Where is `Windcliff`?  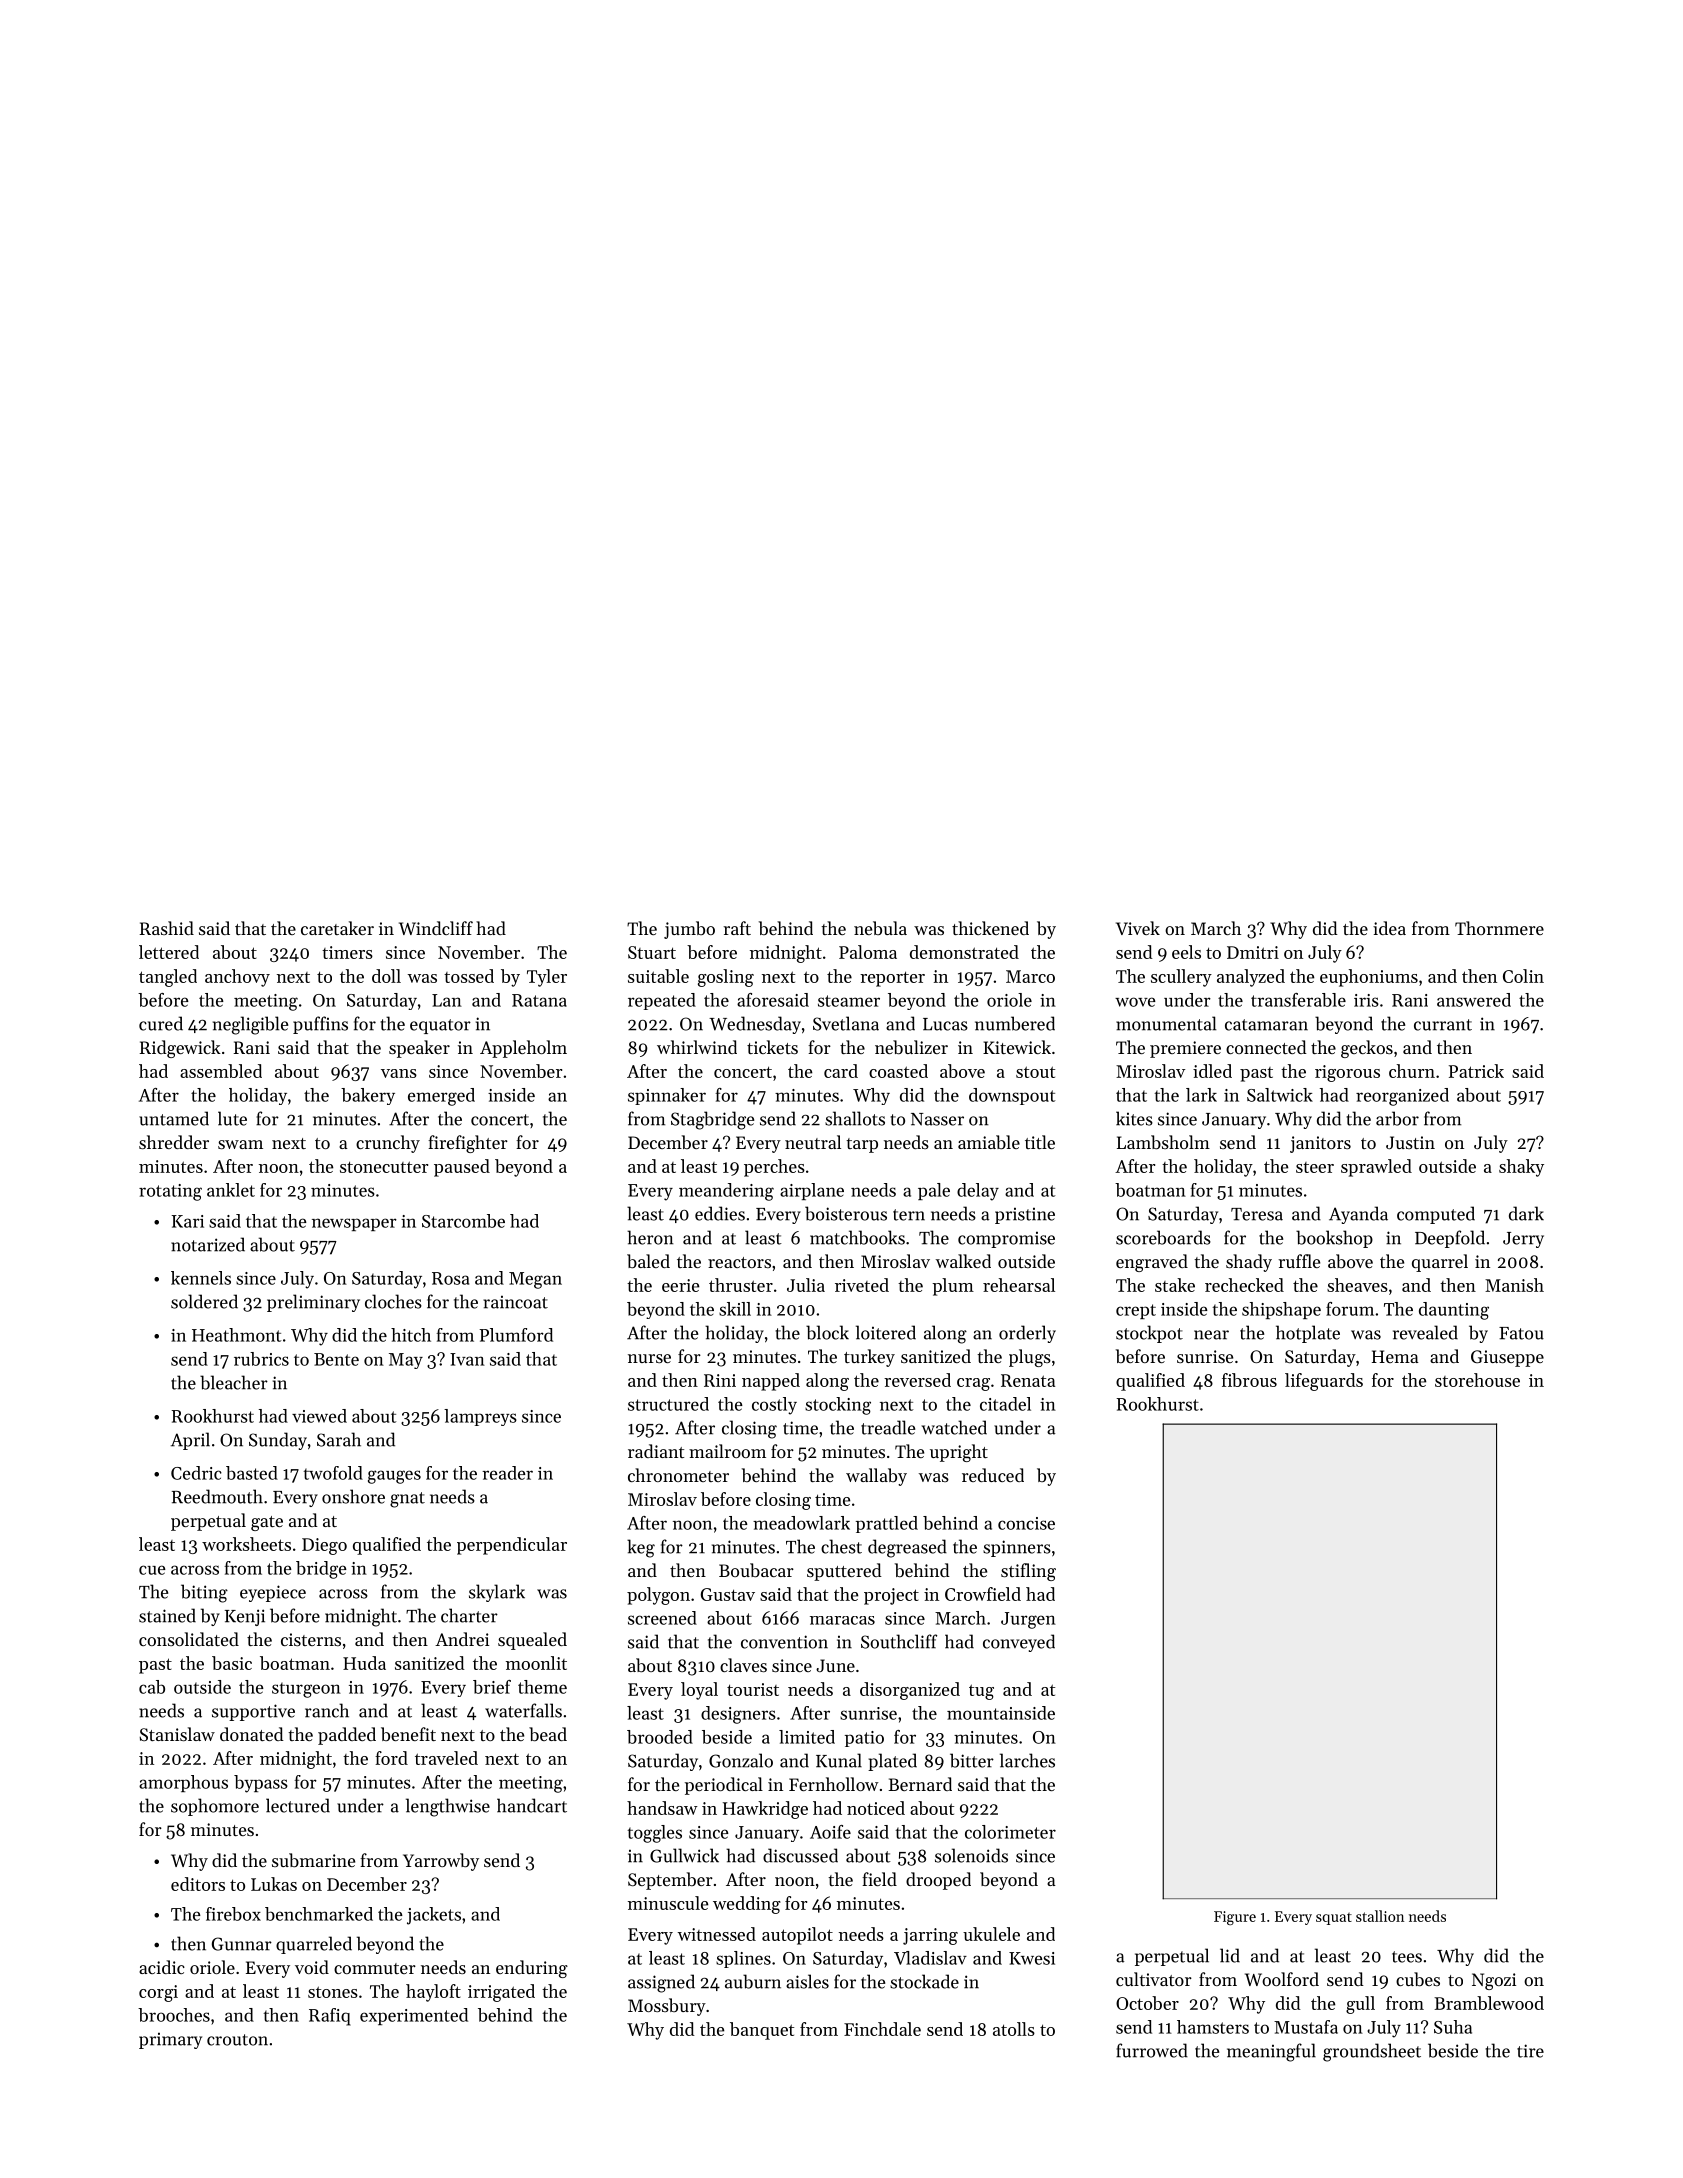 Windcliff is located at coordinates (436, 928).
